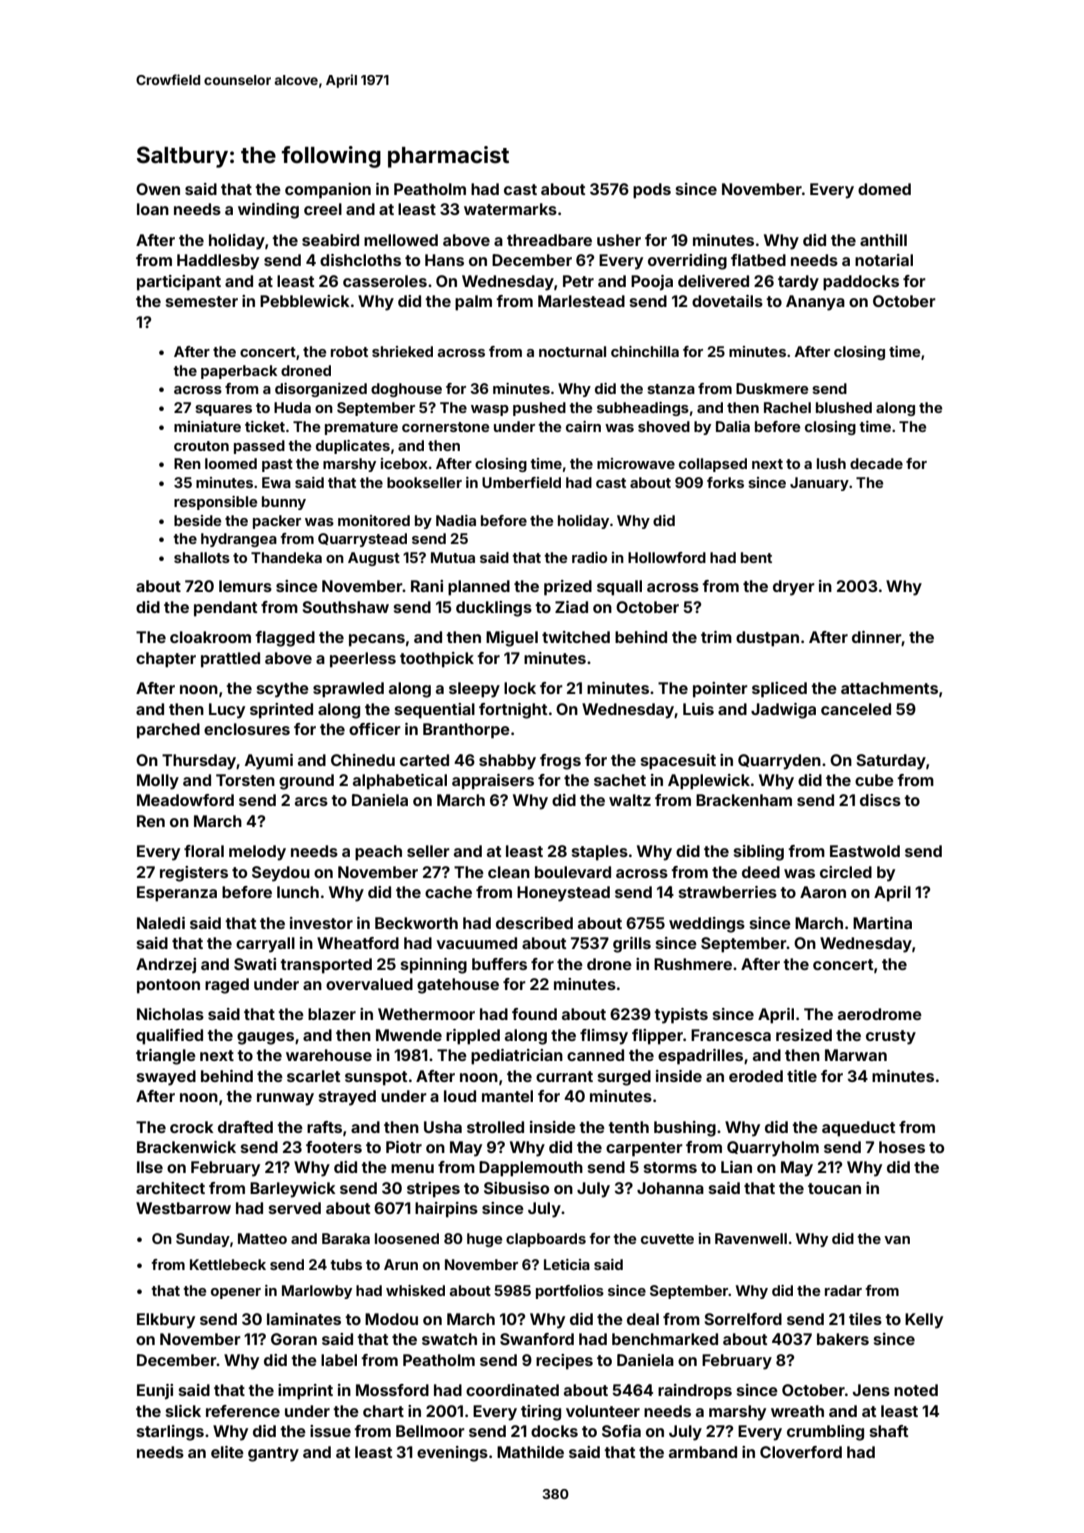 The image size is (1084, 1533). Describe the element at coordinates (473, 303) in the screenshot. I see `palm` at that location.
